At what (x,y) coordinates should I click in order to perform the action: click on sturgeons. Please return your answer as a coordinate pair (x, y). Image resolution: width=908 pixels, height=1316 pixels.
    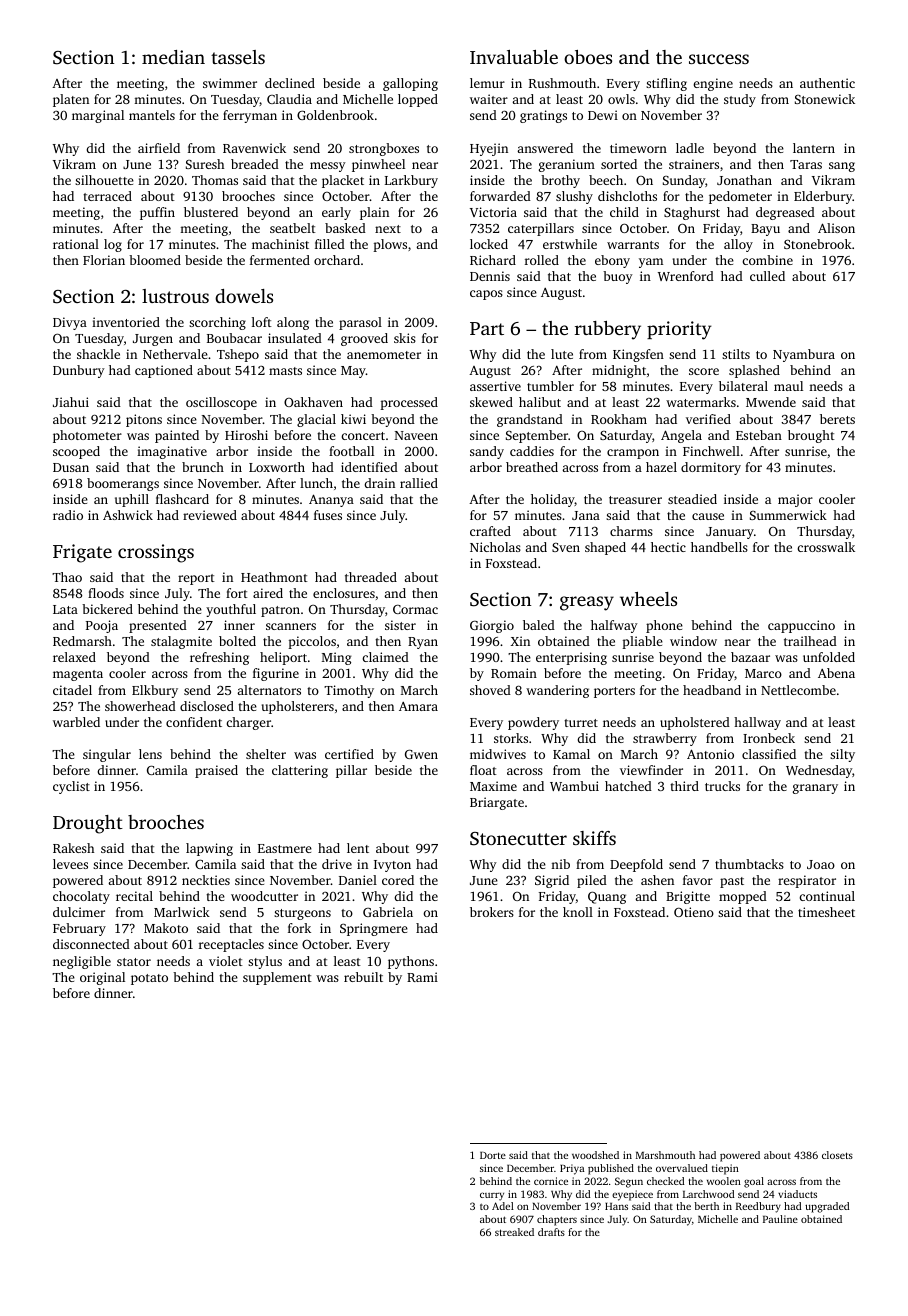
    Looking at the image, I should click on (302, 914).
